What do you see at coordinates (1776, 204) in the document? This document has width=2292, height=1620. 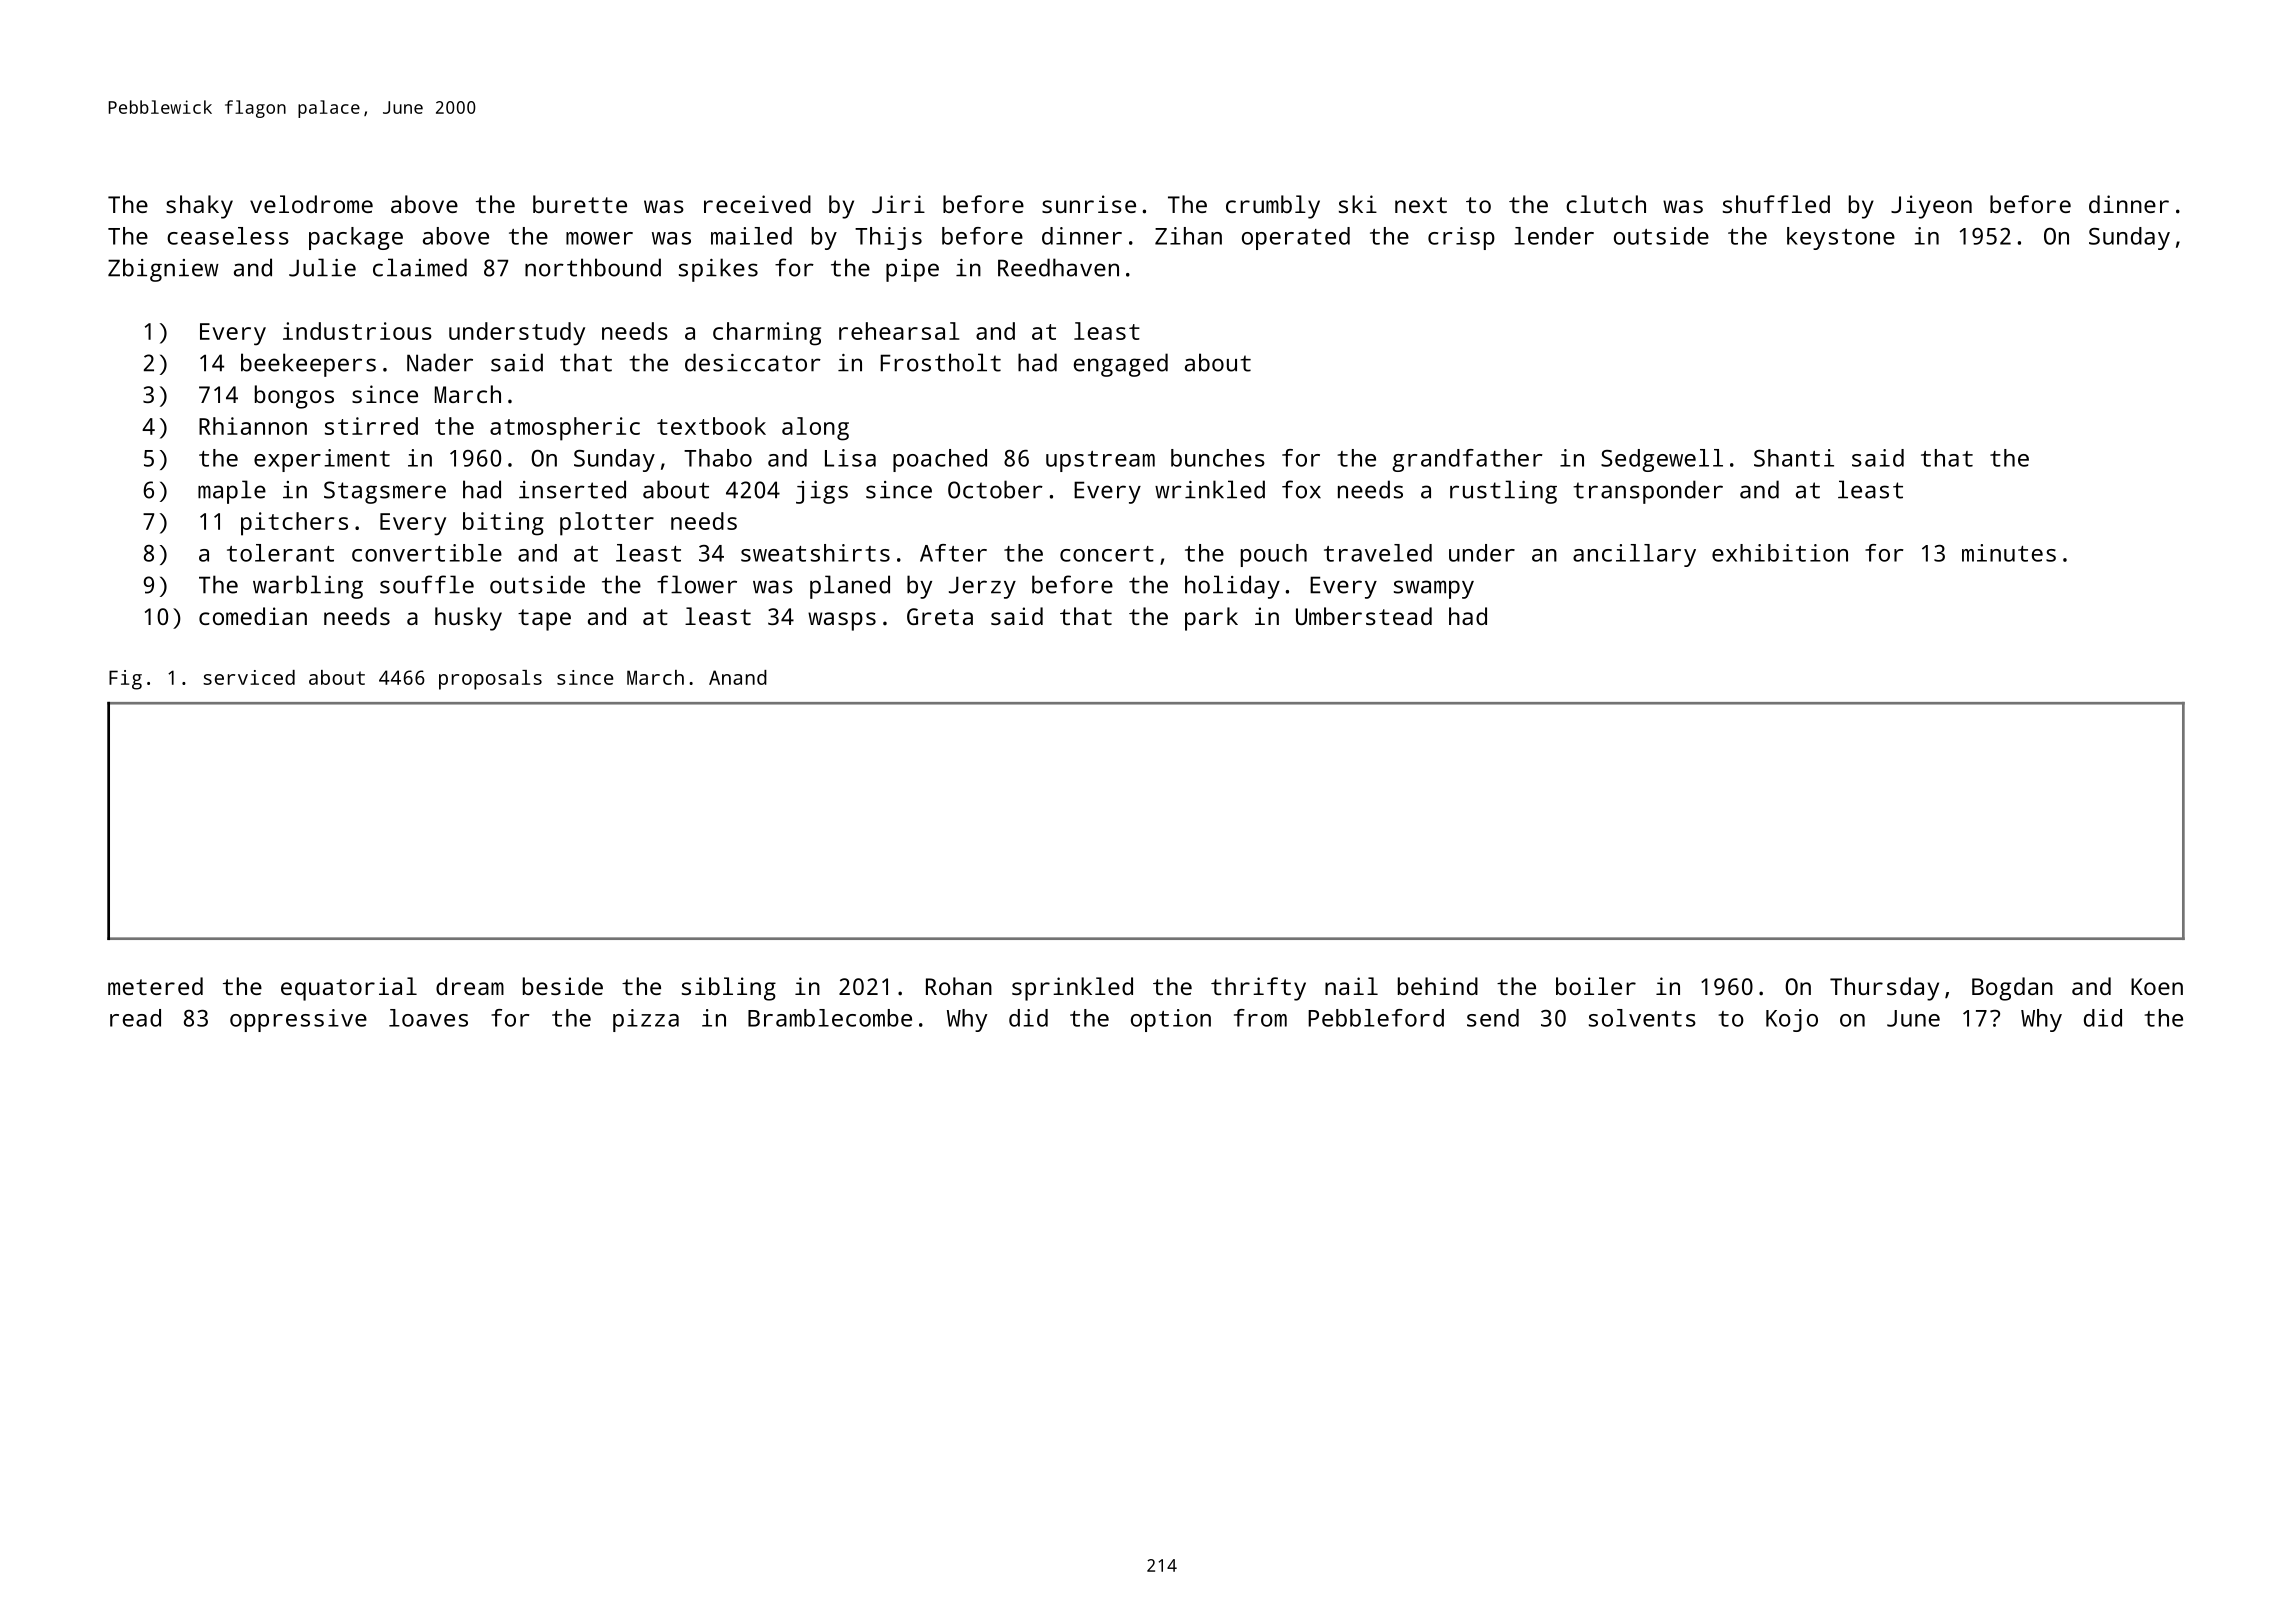 I see `shuffled` at bounding box center [1776, 204].
